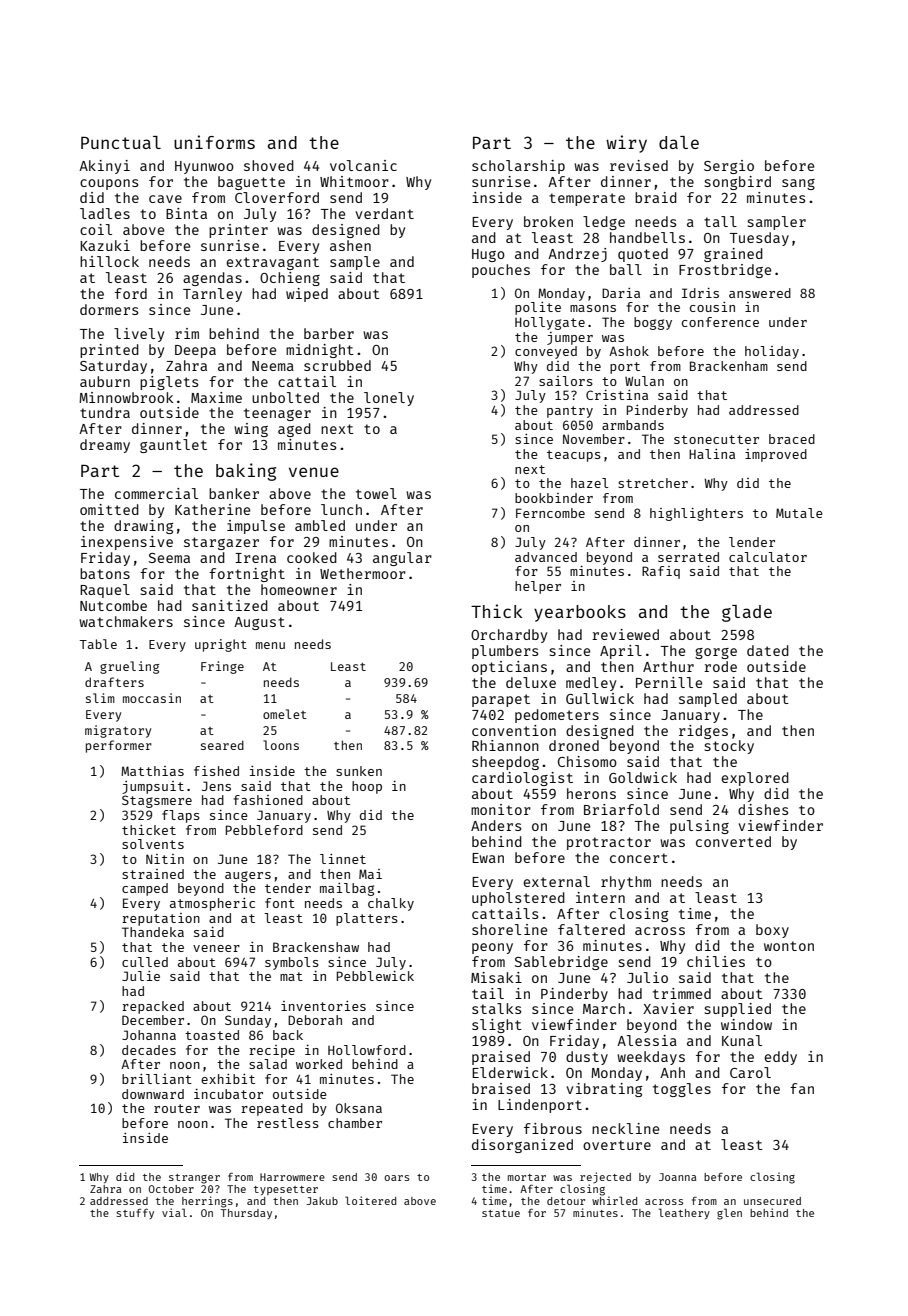  I want to click on lunch, so click(341, 509).
